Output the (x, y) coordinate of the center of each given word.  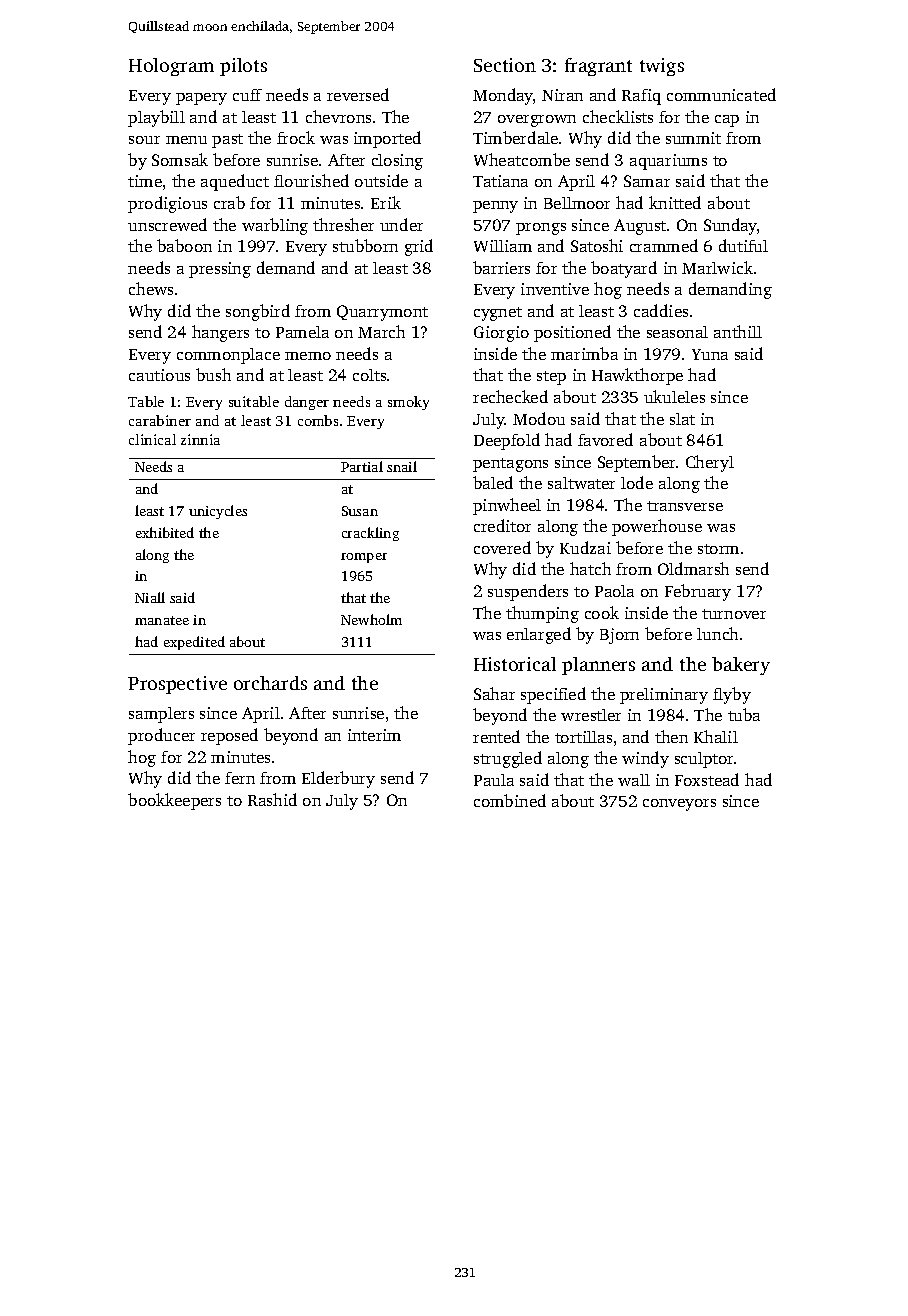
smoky (408, 403)
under (401, 224)
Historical (515, 664)
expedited (194, 643)
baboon (184, 245)
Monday (503, 96)
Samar (647, 181)
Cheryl (710, 463)
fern (240, 778)
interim (374, 735)
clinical (152, 439)
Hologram (171, 67)
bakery (741, 666)
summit (693, 138)
